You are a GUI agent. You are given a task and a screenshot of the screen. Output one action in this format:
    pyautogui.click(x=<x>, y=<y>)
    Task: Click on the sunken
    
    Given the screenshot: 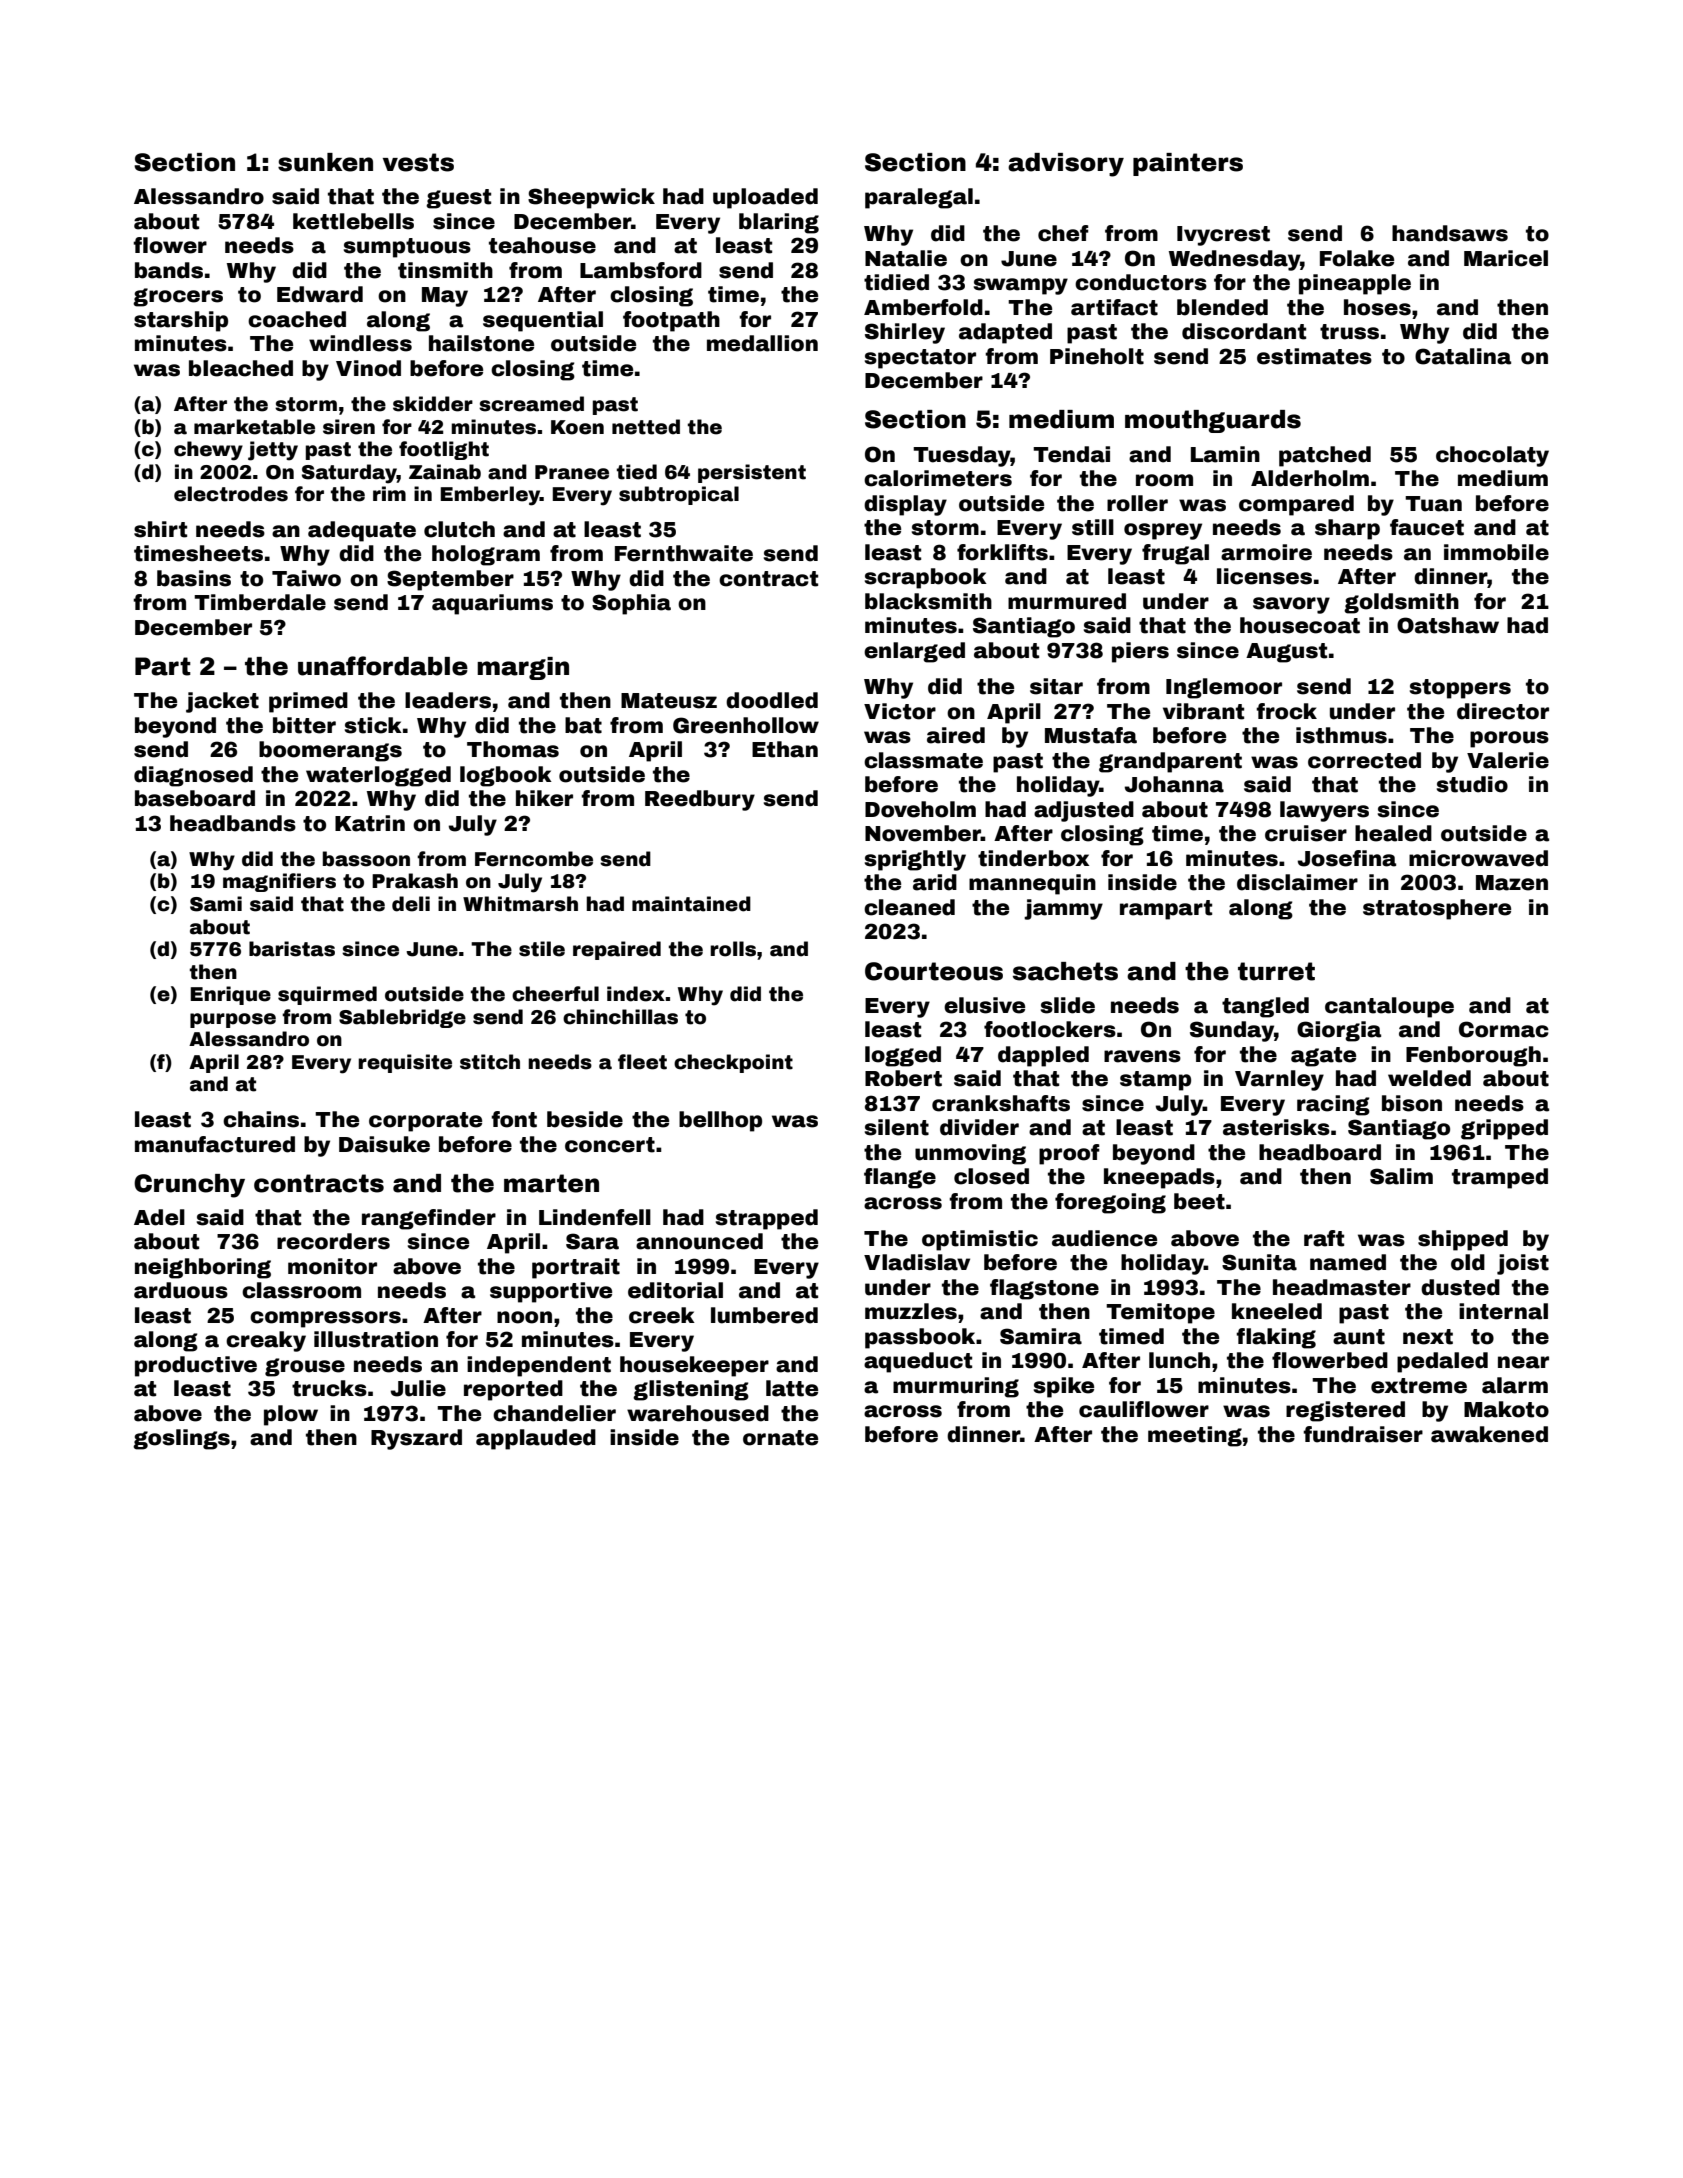 What is the action you would take?
    pyautogui.click(x=325, y=162)
